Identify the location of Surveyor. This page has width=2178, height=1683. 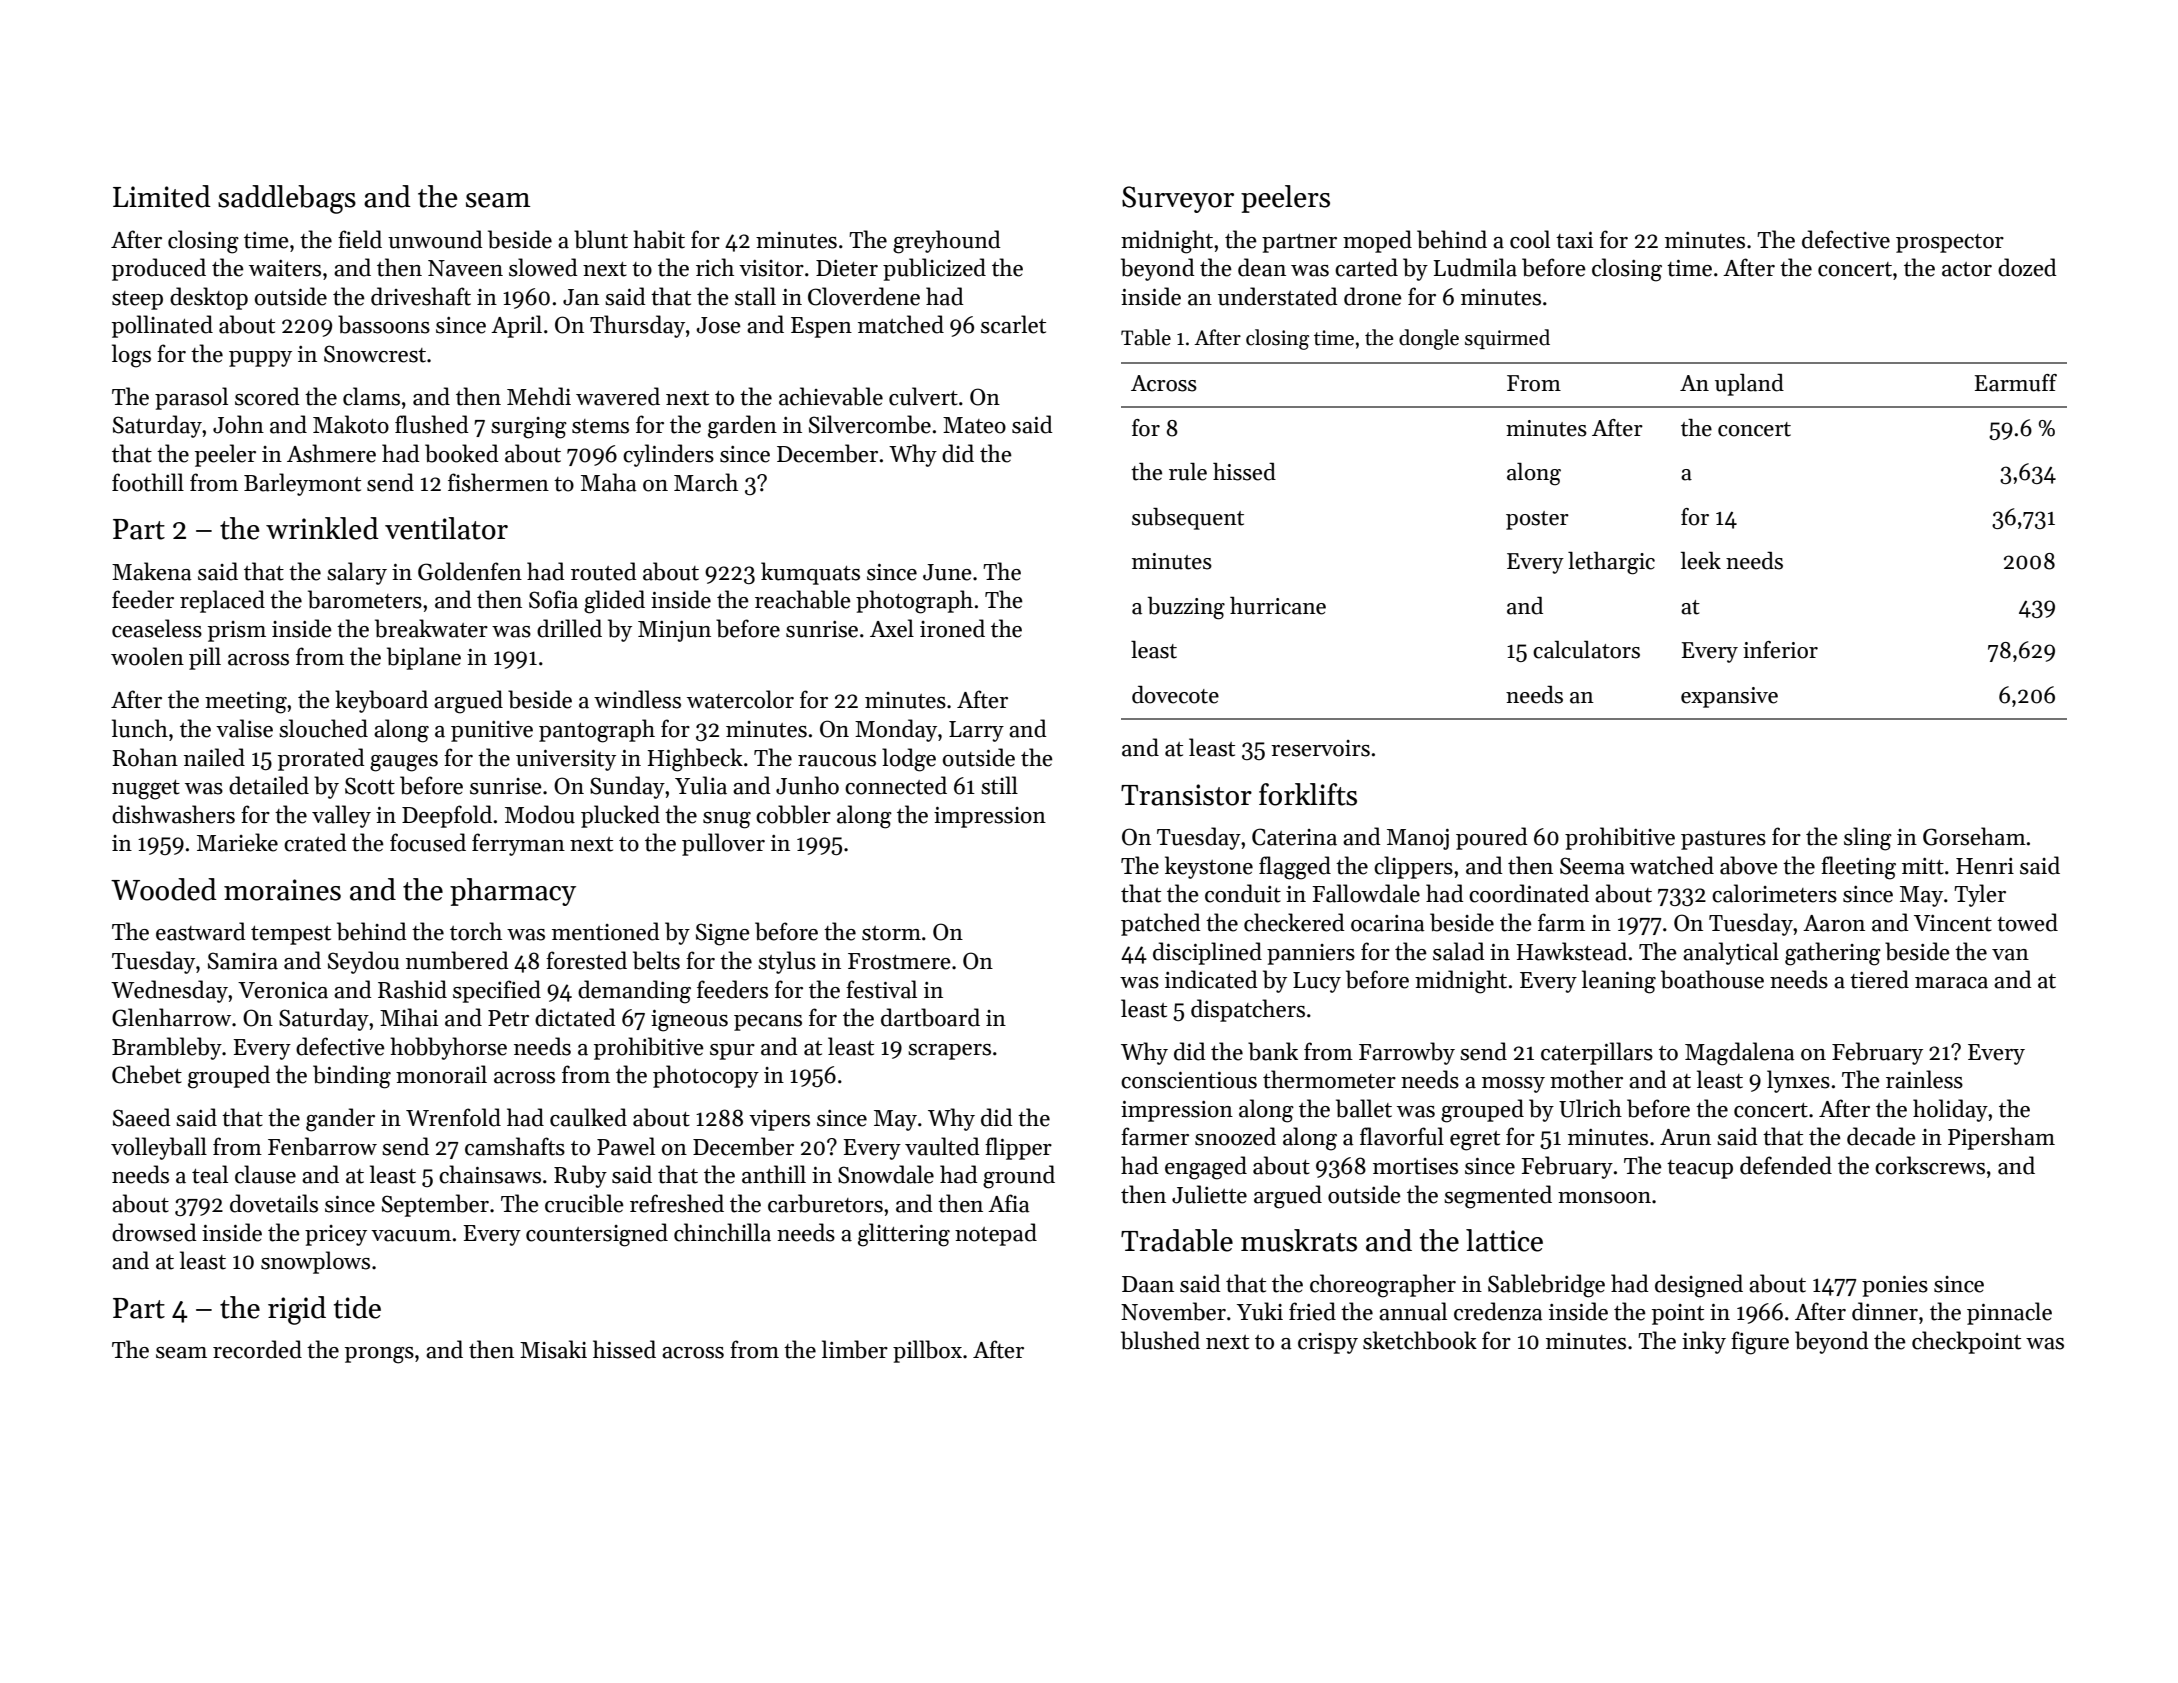
(1178, 199).
